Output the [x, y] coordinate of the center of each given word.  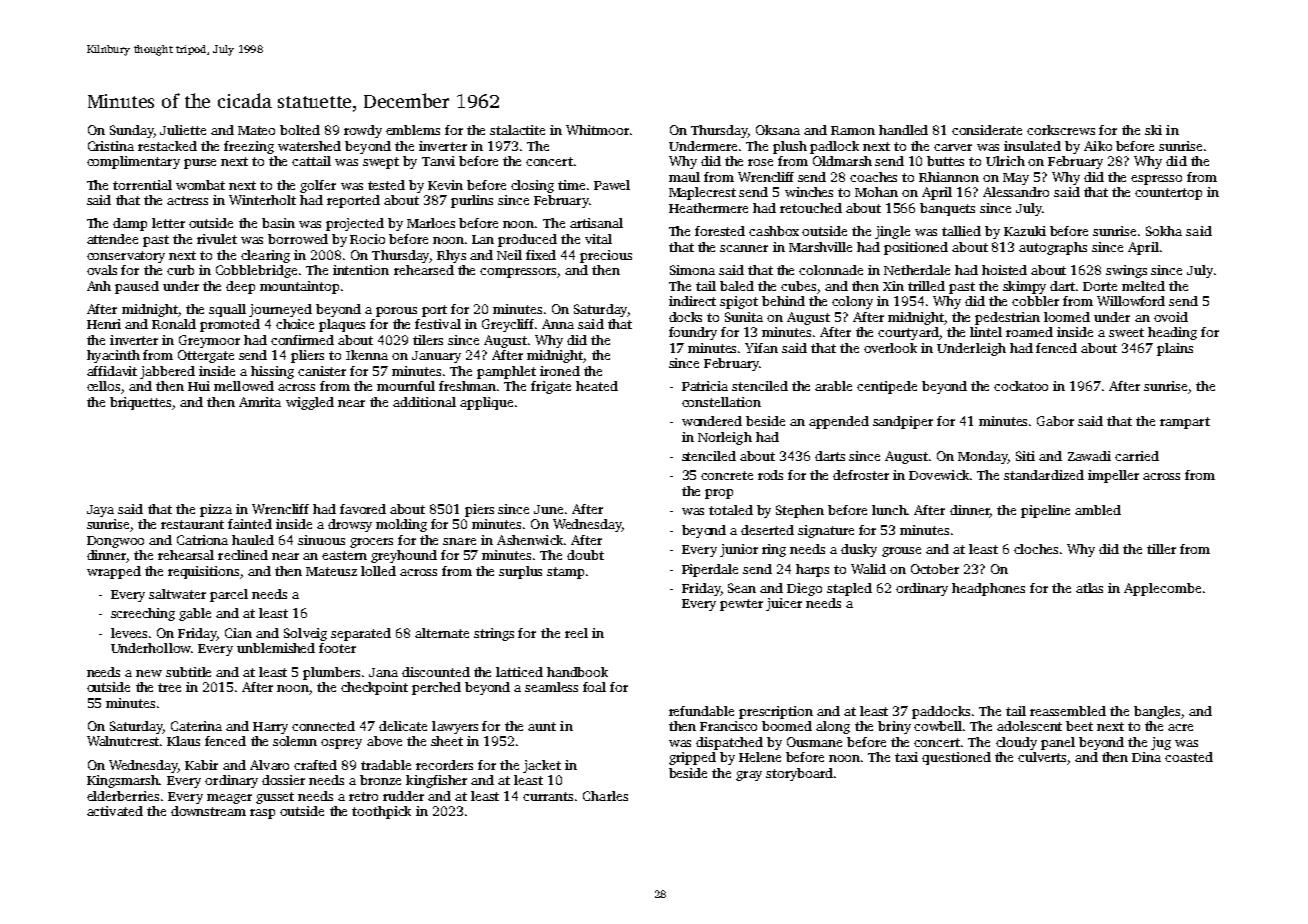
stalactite [517, 130]
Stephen [800, 511]
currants [548, 796]
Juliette [183, 130]
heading [1172, 333]
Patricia [705, 386]
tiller [1161, 549]
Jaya [100, 511]
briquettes [140, 403]
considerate [987, 130]
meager [229, 799]
